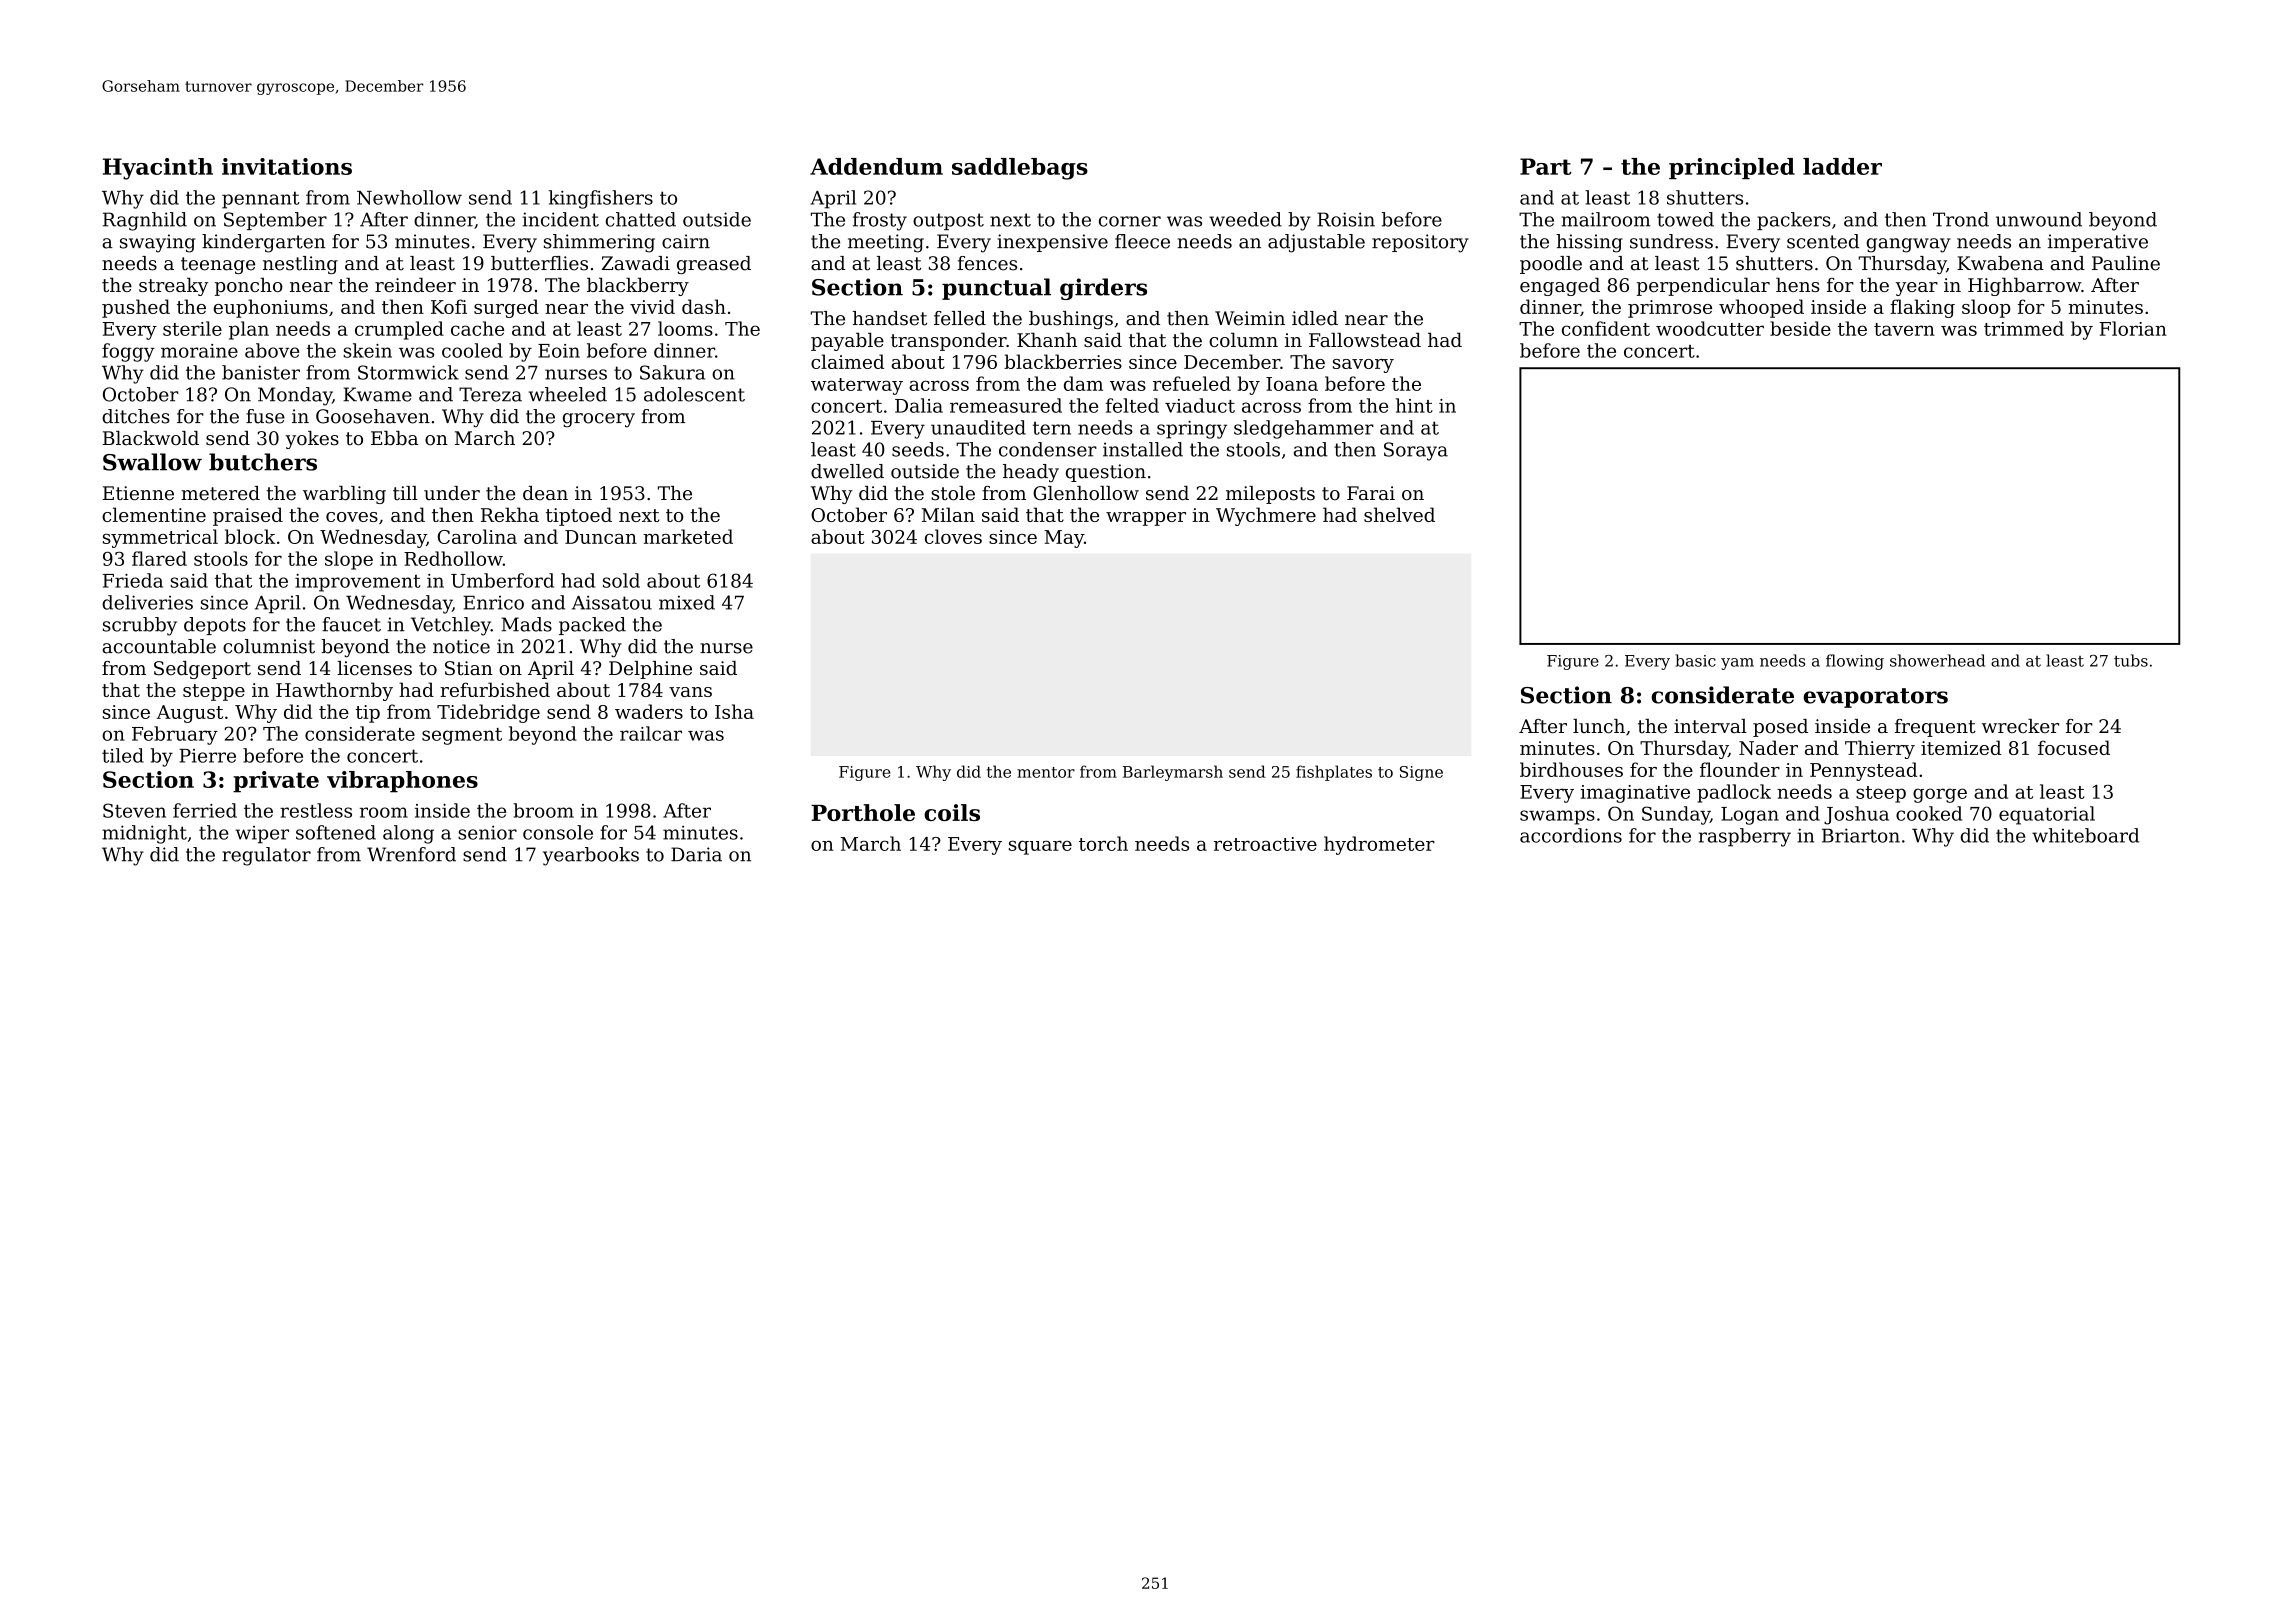 Image resolution: width=2282 pixels, height=1614 pixels. Describe the element at coordinates (136, 308) in the page. I see `pushed` at that location.
